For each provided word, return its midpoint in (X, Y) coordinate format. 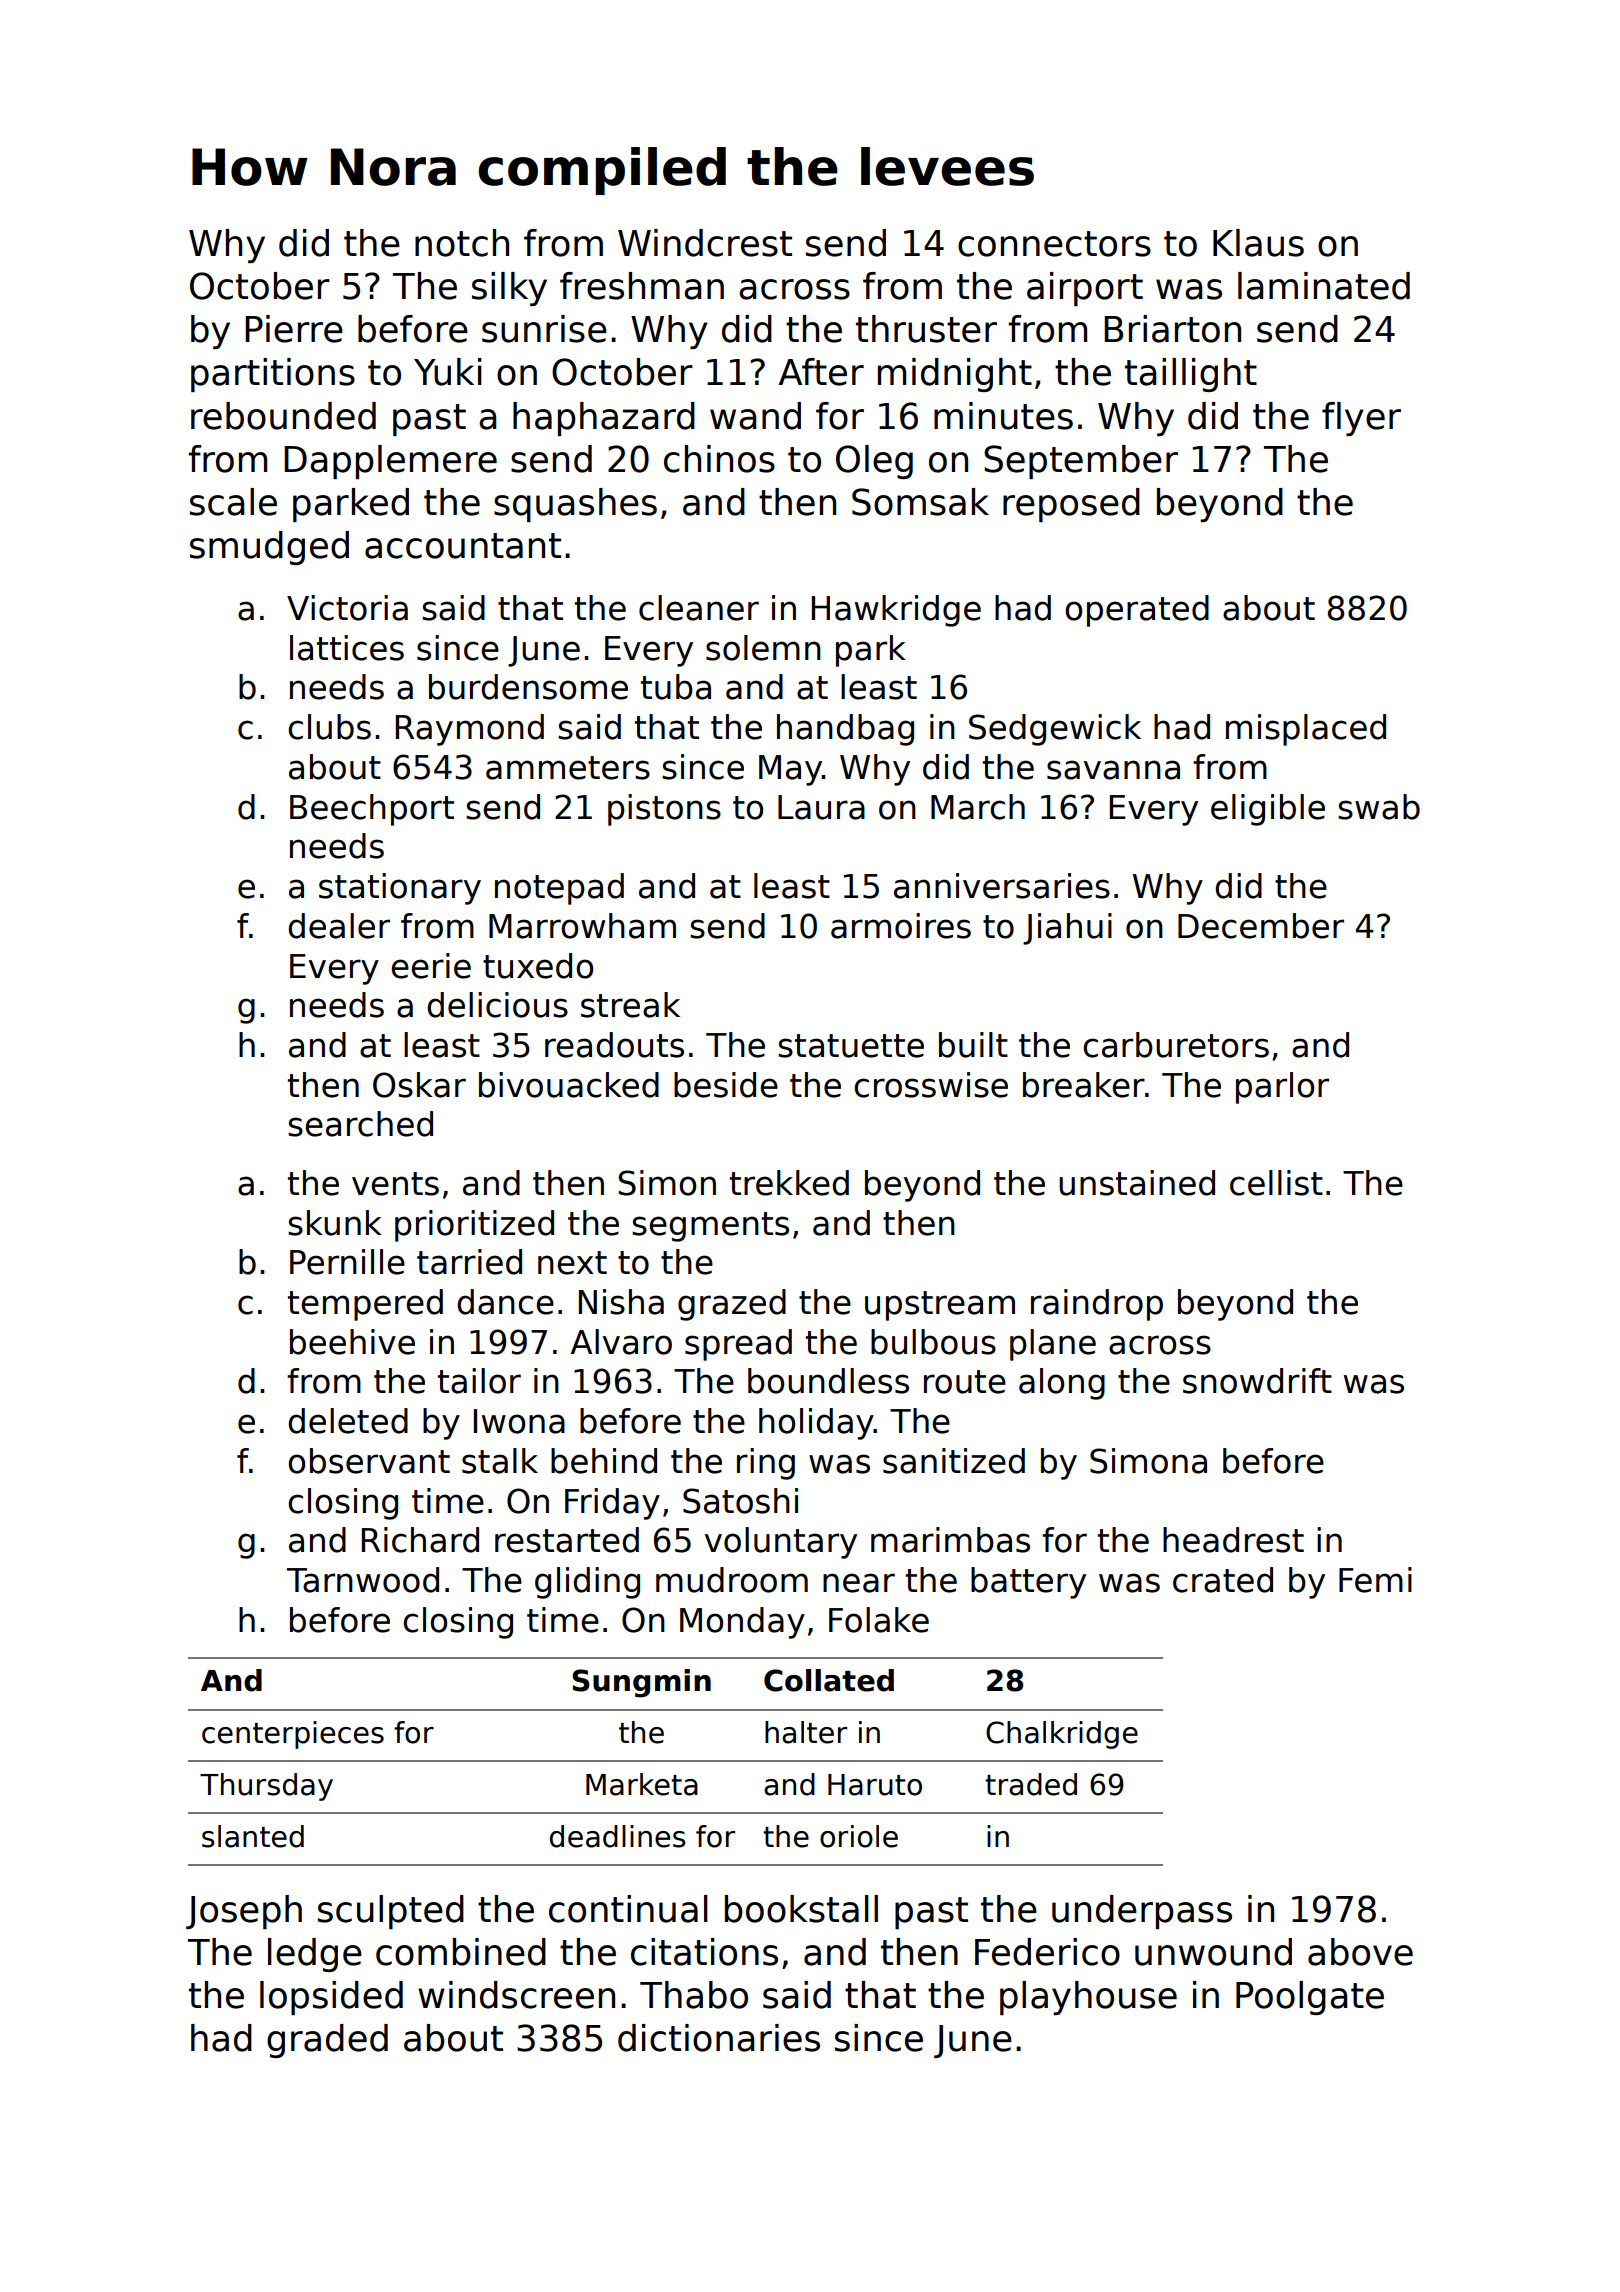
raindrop (1097, 1305)
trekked (789, 1183)
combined (461, 1952)
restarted (567, 1540)
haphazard (604, 419)
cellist (1276, 1183)
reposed (1071, 505)
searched (360, 1124)
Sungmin (641, 1683)
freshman (642, 286)
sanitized (954, 1461)
